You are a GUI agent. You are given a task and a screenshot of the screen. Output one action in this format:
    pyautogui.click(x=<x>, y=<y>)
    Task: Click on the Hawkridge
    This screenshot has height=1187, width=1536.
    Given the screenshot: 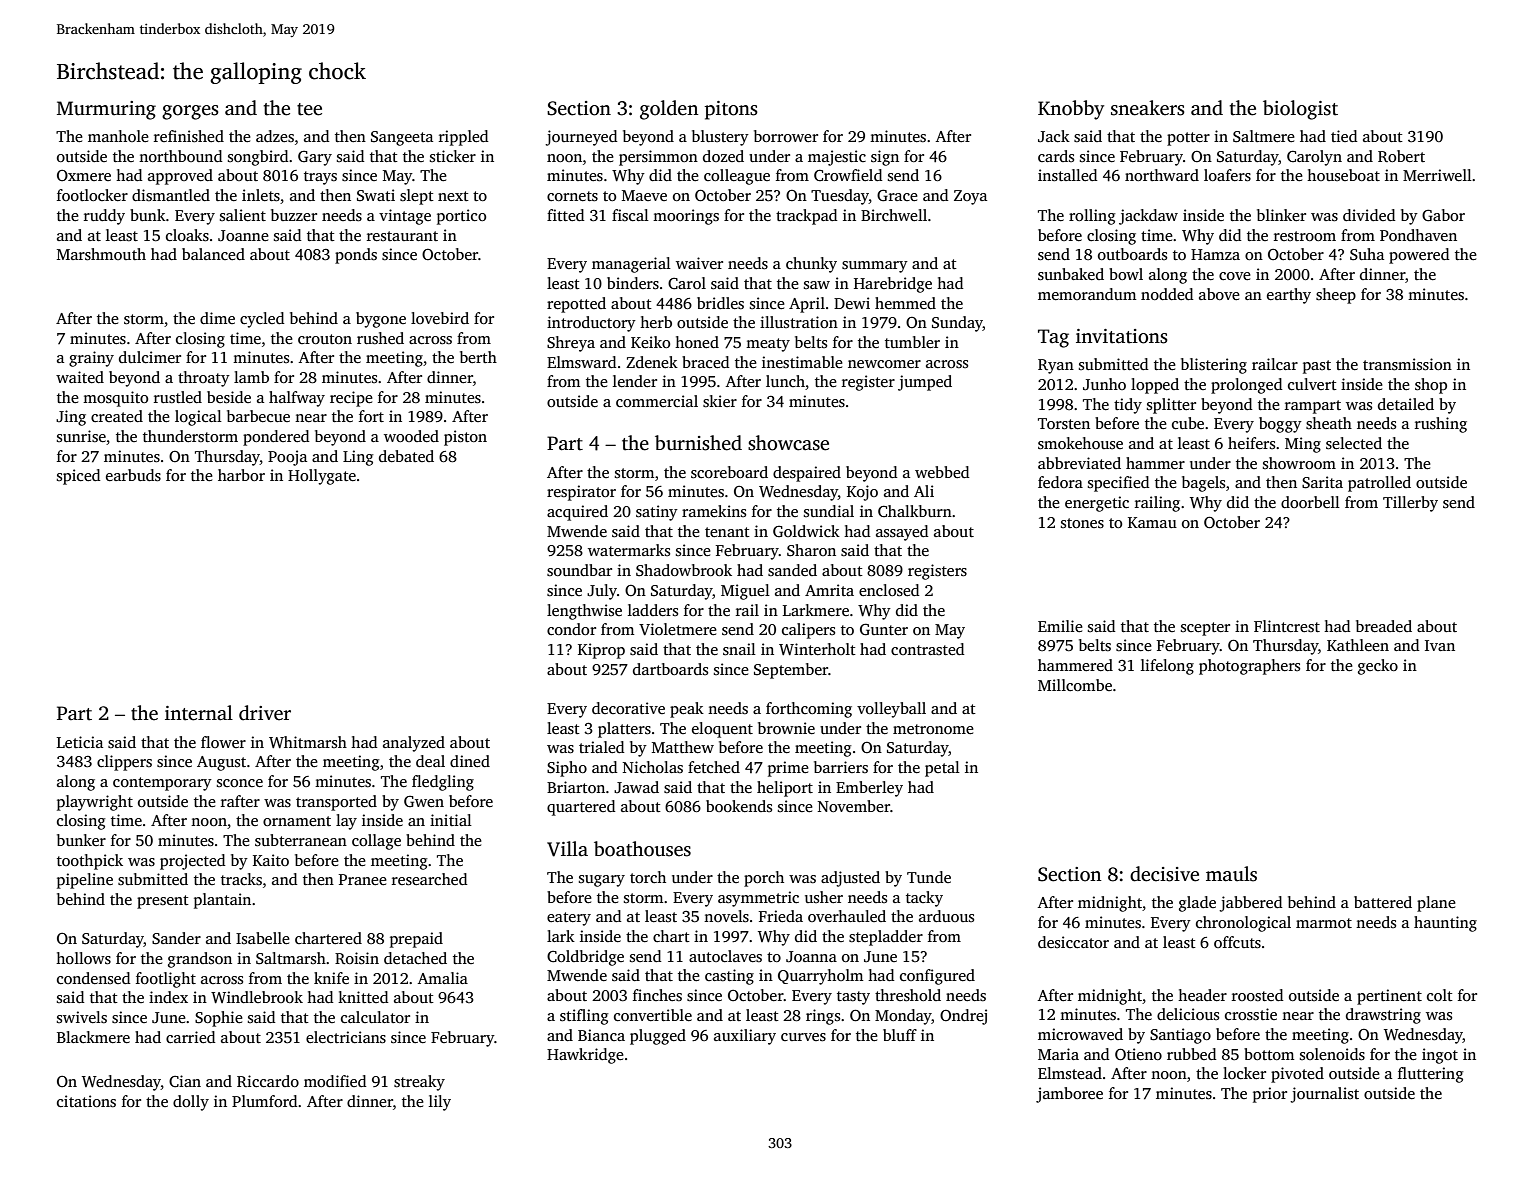 What is the action you would take?
    pyautogui.click(x=585, y=1056)
